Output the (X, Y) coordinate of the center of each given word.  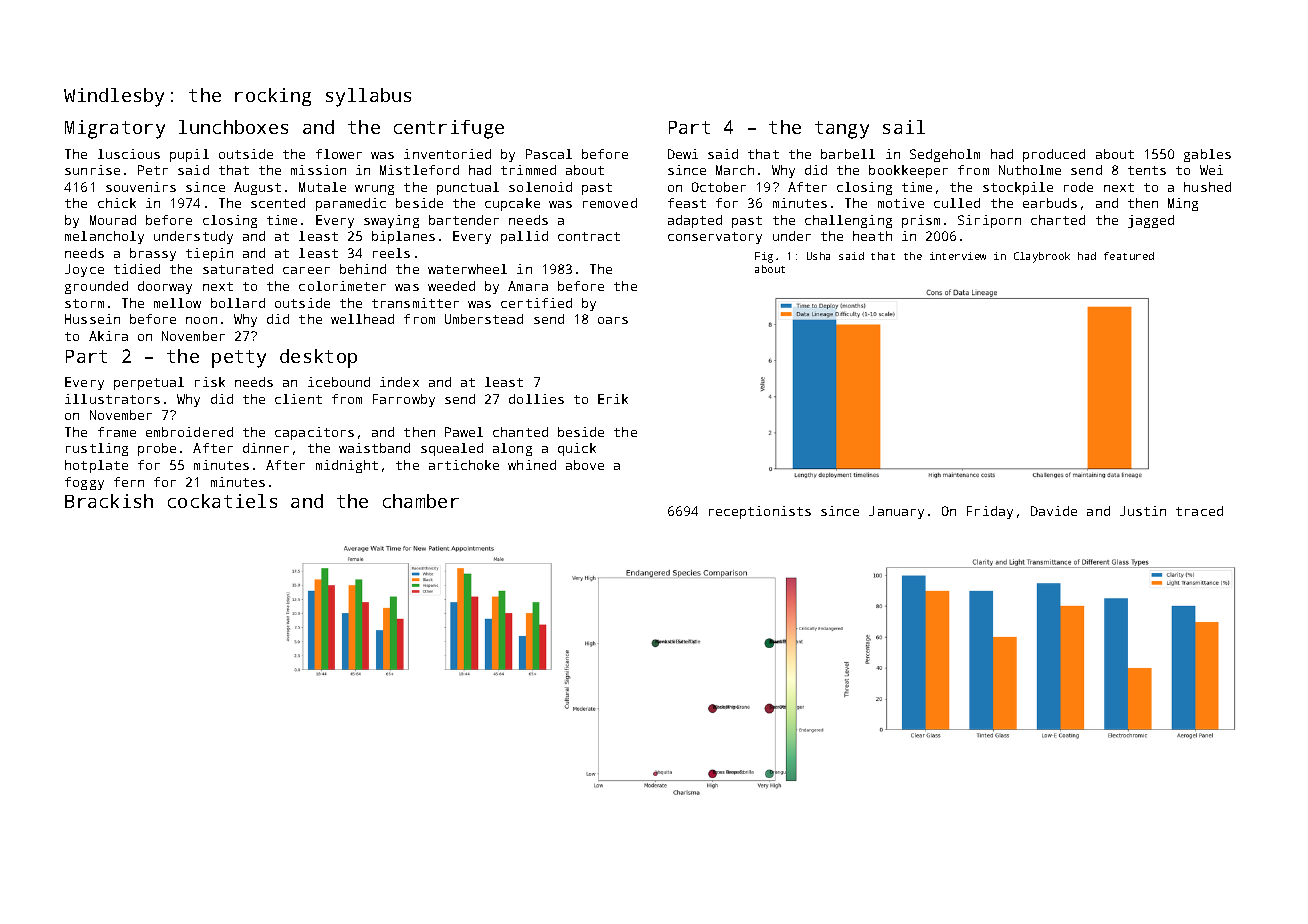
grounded (96, 287)
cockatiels (222, 501)
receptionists (760, 512)
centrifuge (449, 129)
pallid (524, 237)
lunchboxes (233, 127)
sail (904, 127)
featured (1129, 256)
